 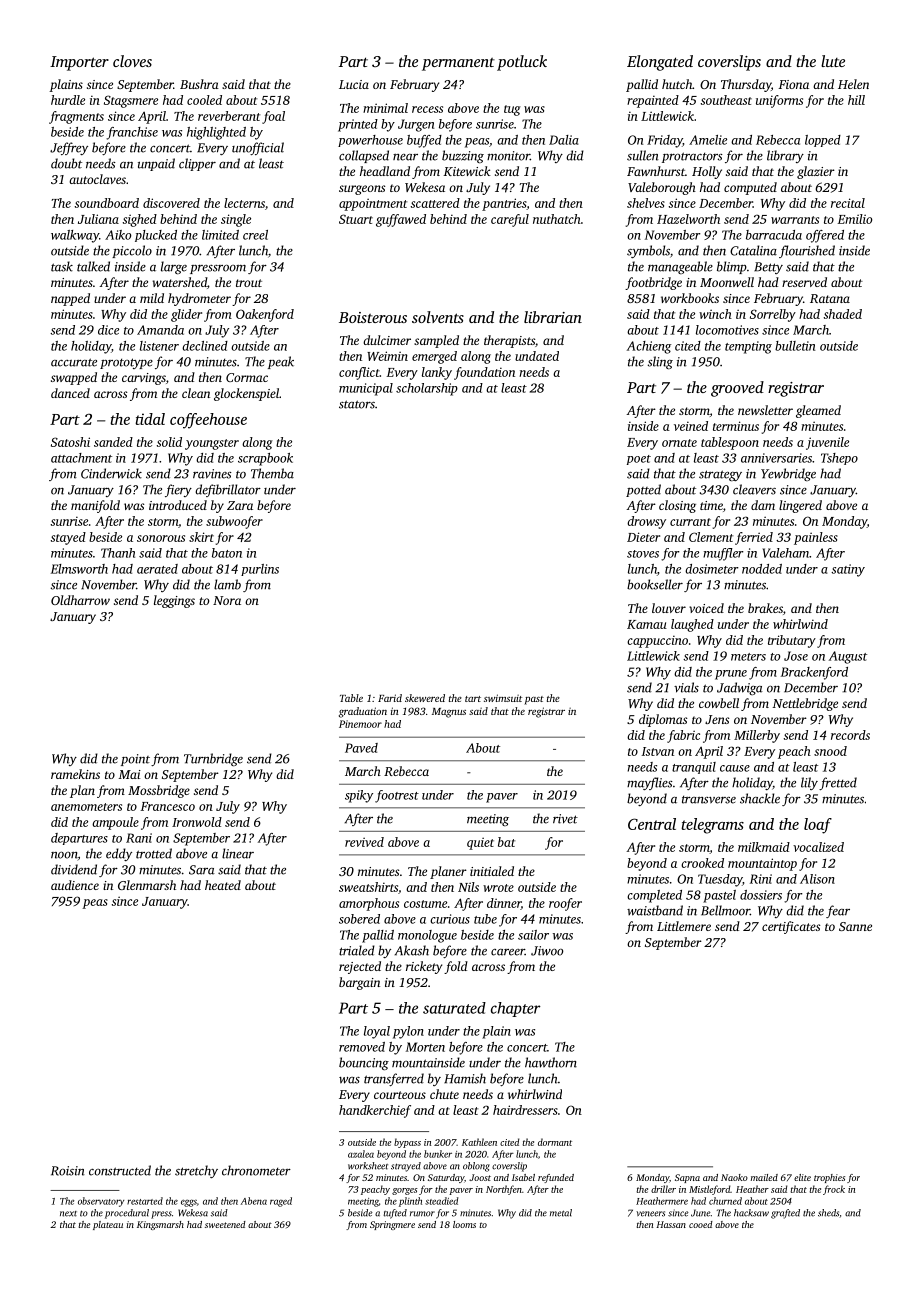 I want to click on stretchy, so click(x=196, y=1171).
